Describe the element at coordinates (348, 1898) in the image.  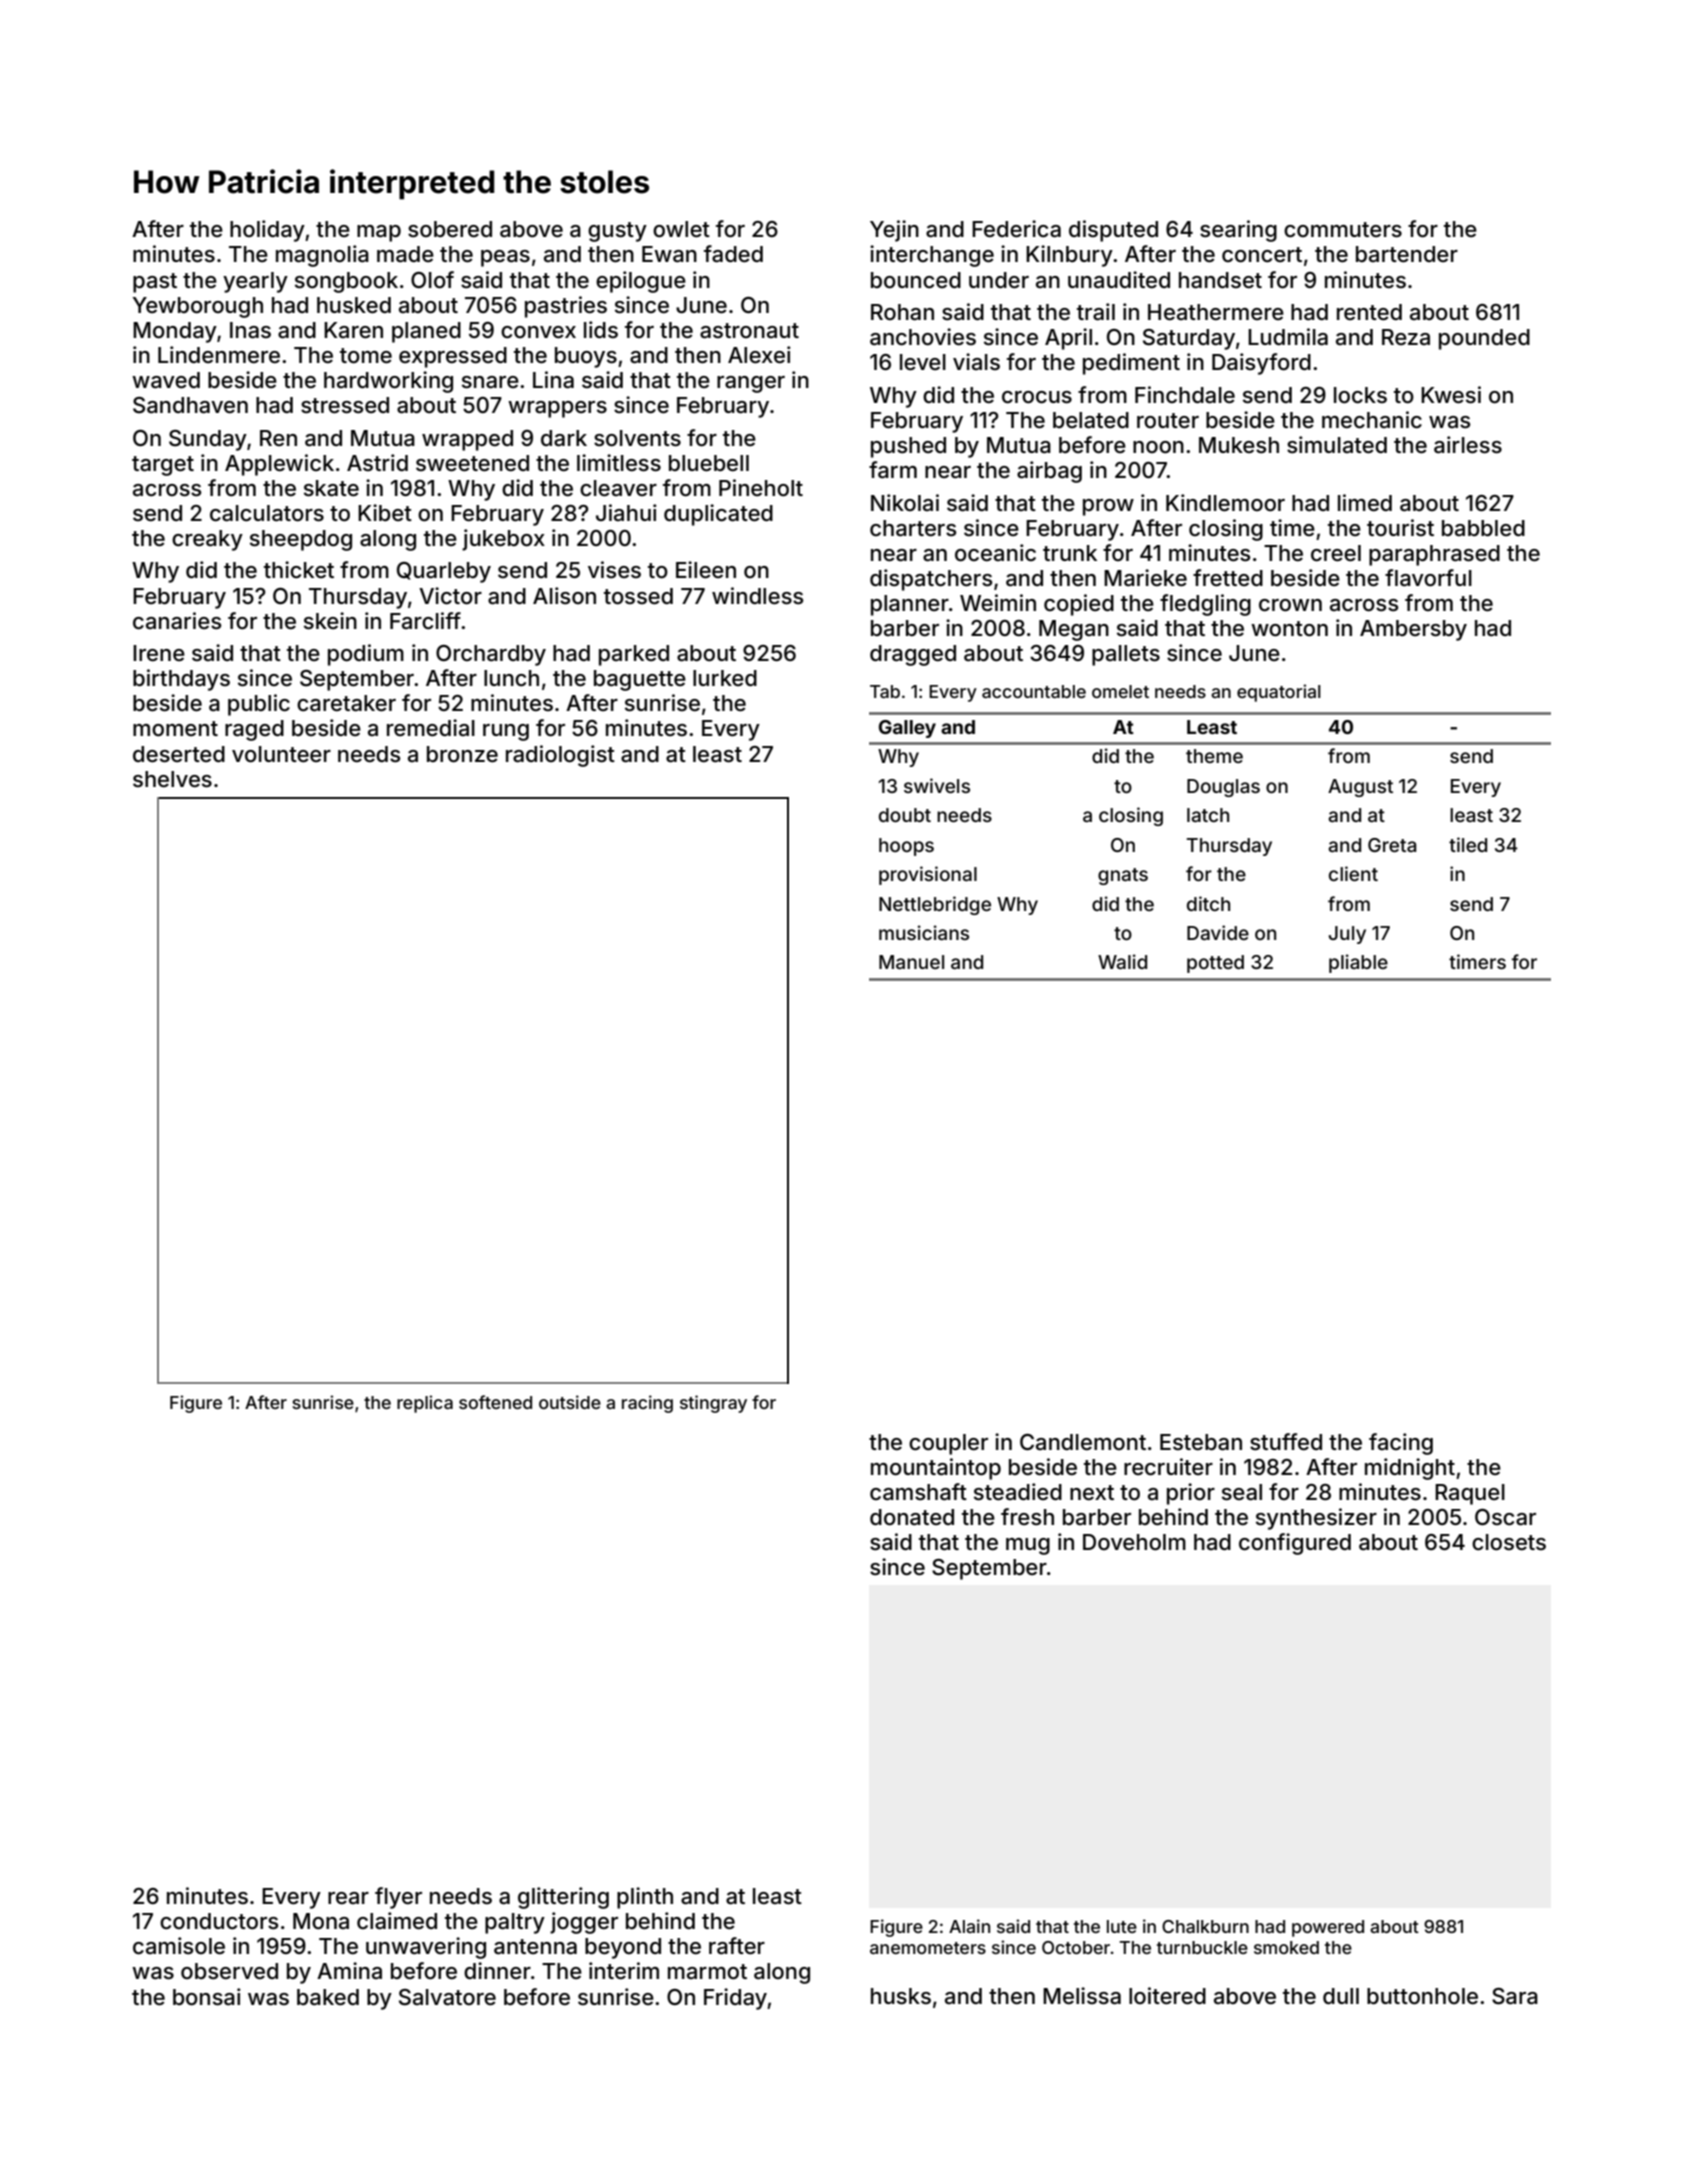
I see `rear` at that location.
